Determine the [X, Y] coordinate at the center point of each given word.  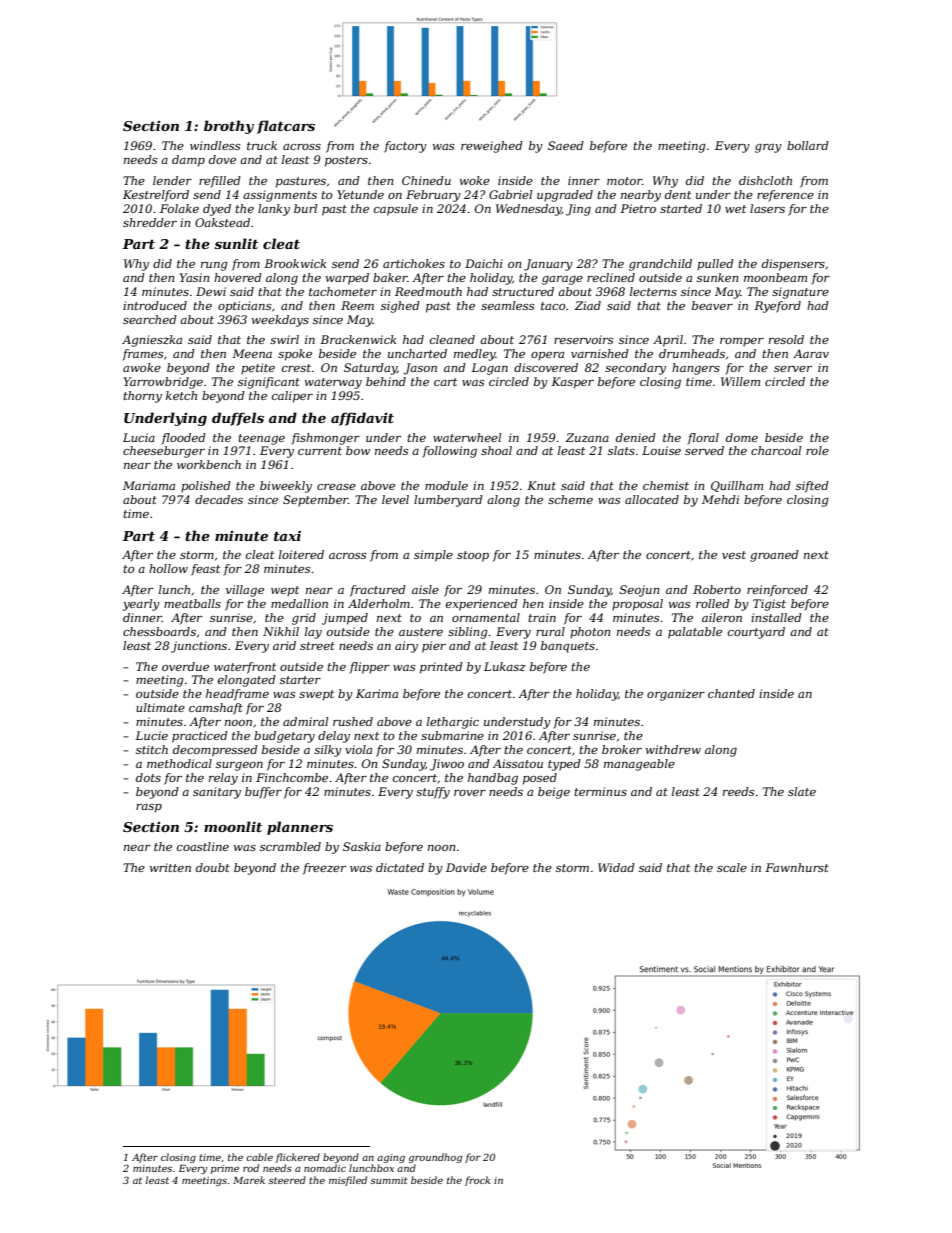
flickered [297, 1158]
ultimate [160, 707]
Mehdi [720, 499]
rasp [149, 808]
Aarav [811, 353]
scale [732, 867]
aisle [425, 589]
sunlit [236, 243]
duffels [238, 419]
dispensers [793, 265]
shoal [496, 450]
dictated [400, 867]
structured [523, 291]
